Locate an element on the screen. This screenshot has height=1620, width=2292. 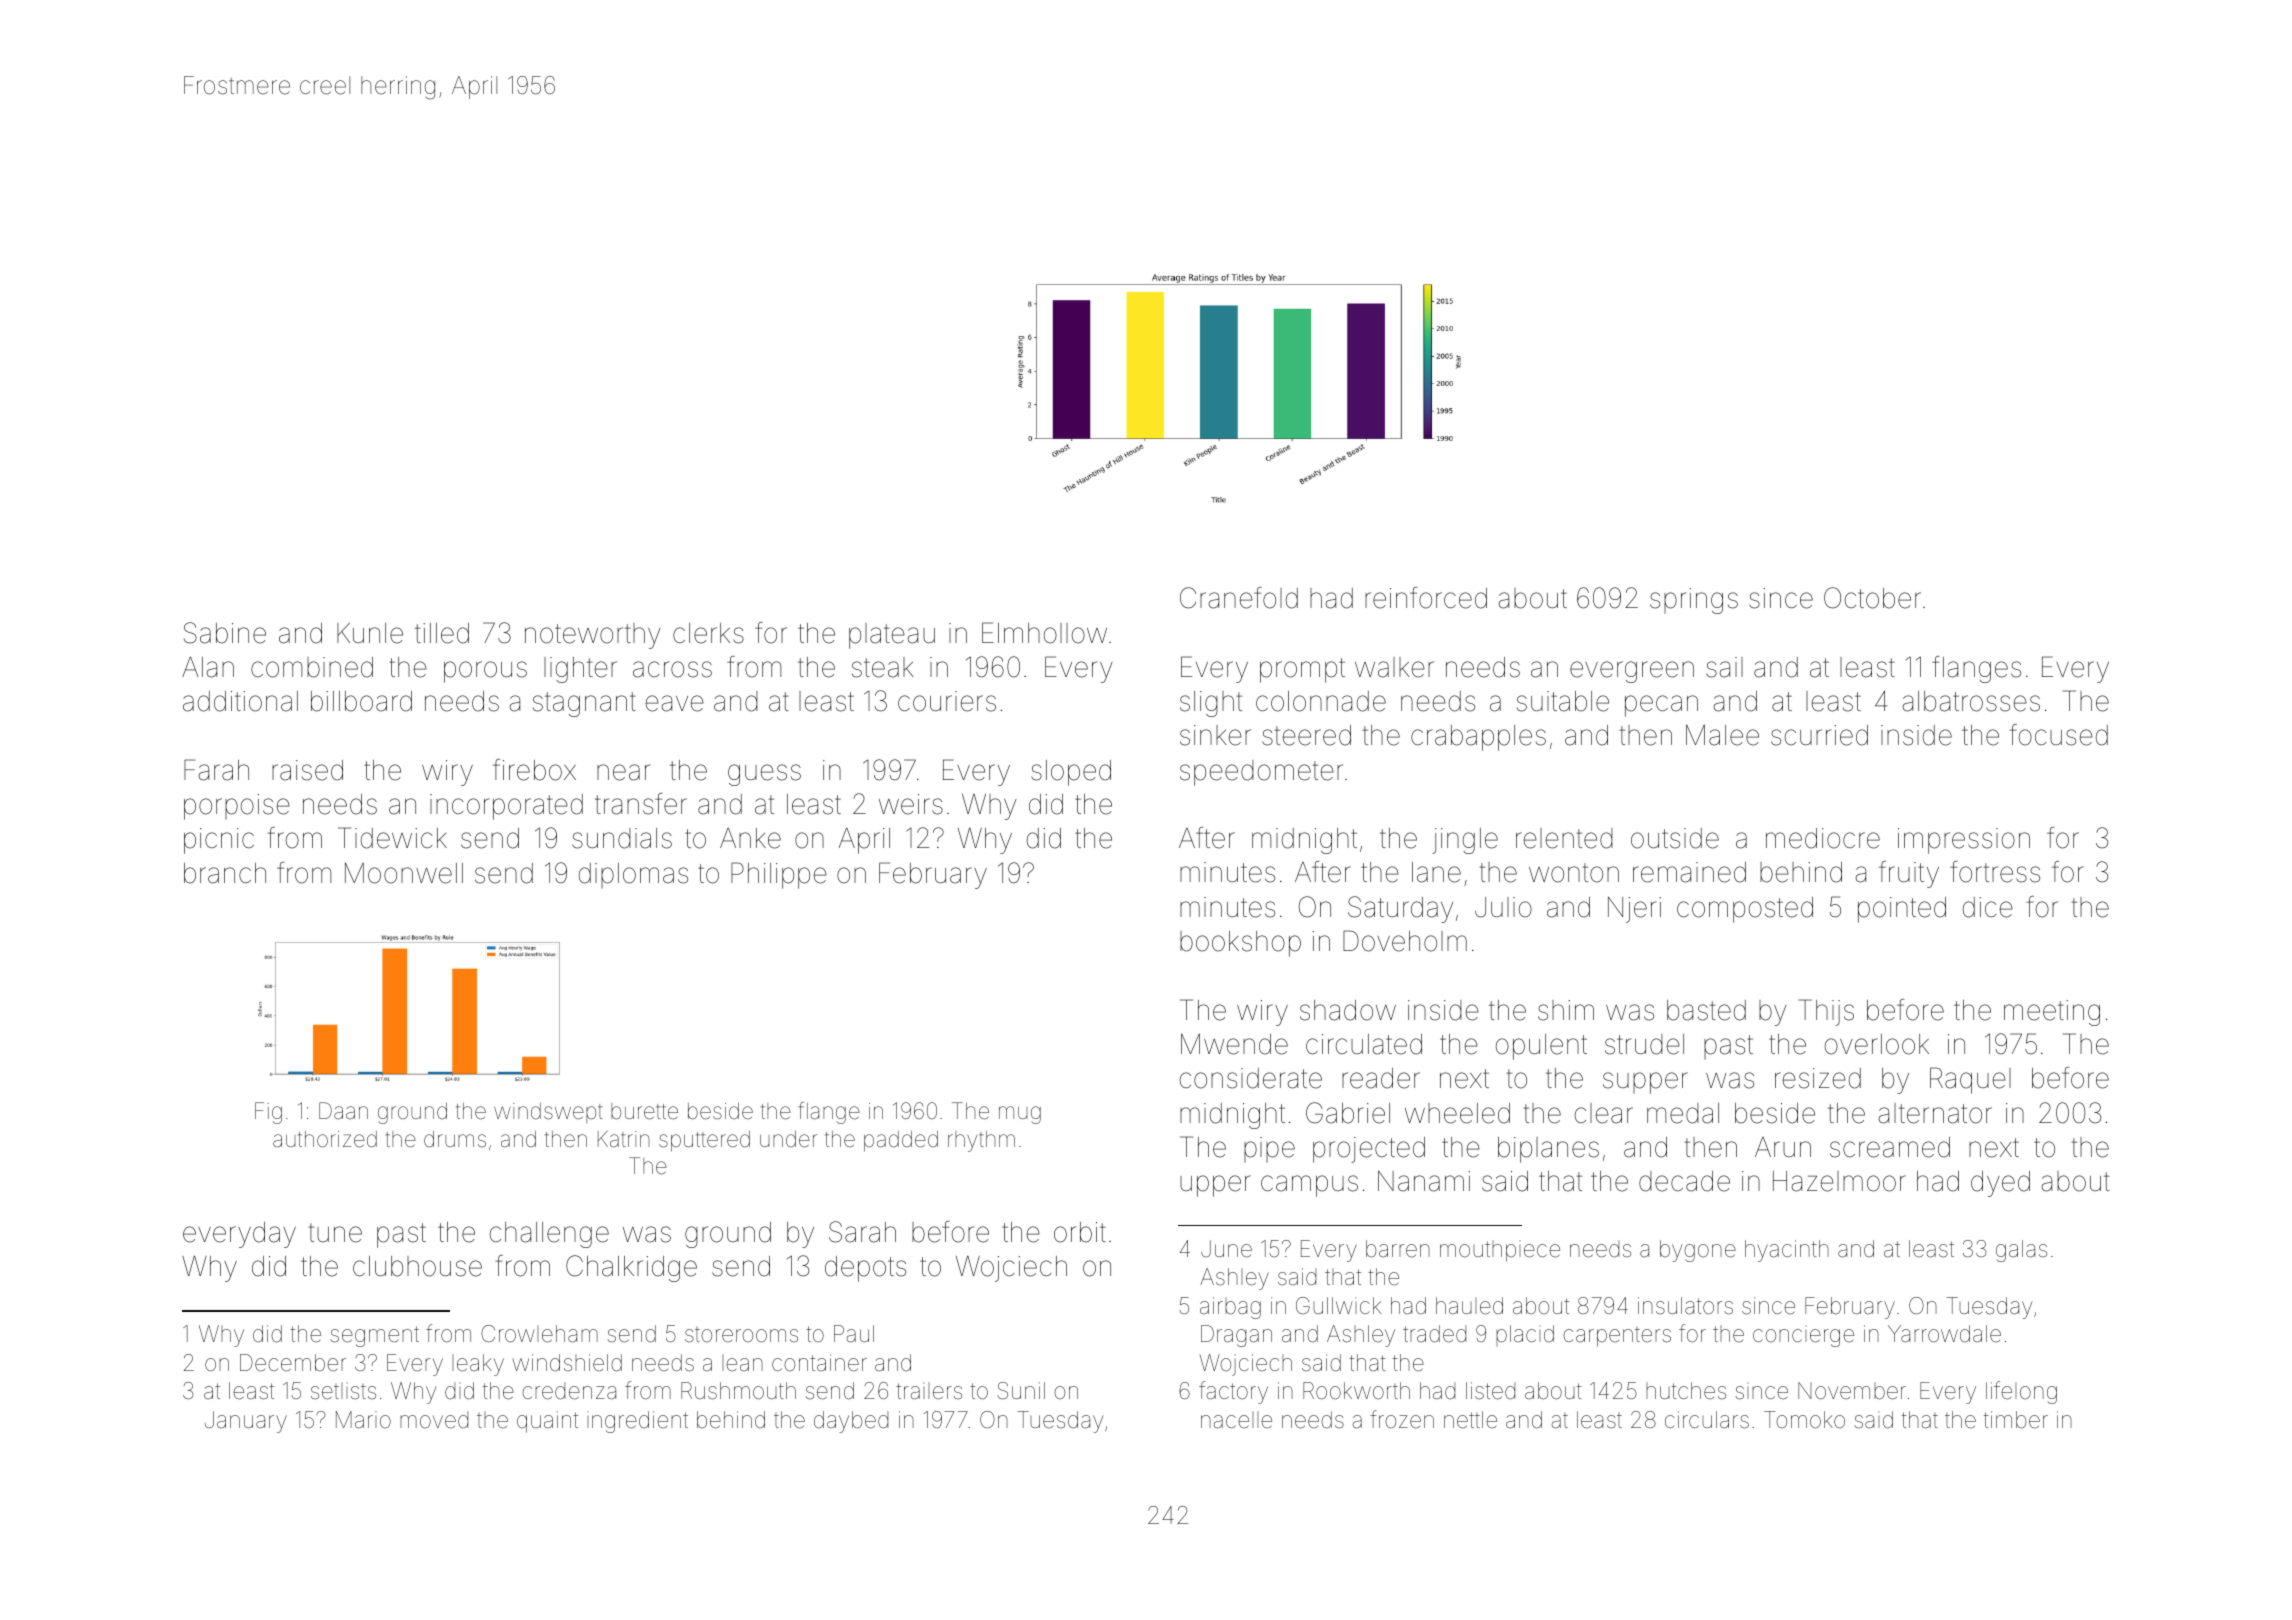
springs is located at coordinates (1694, 601).
